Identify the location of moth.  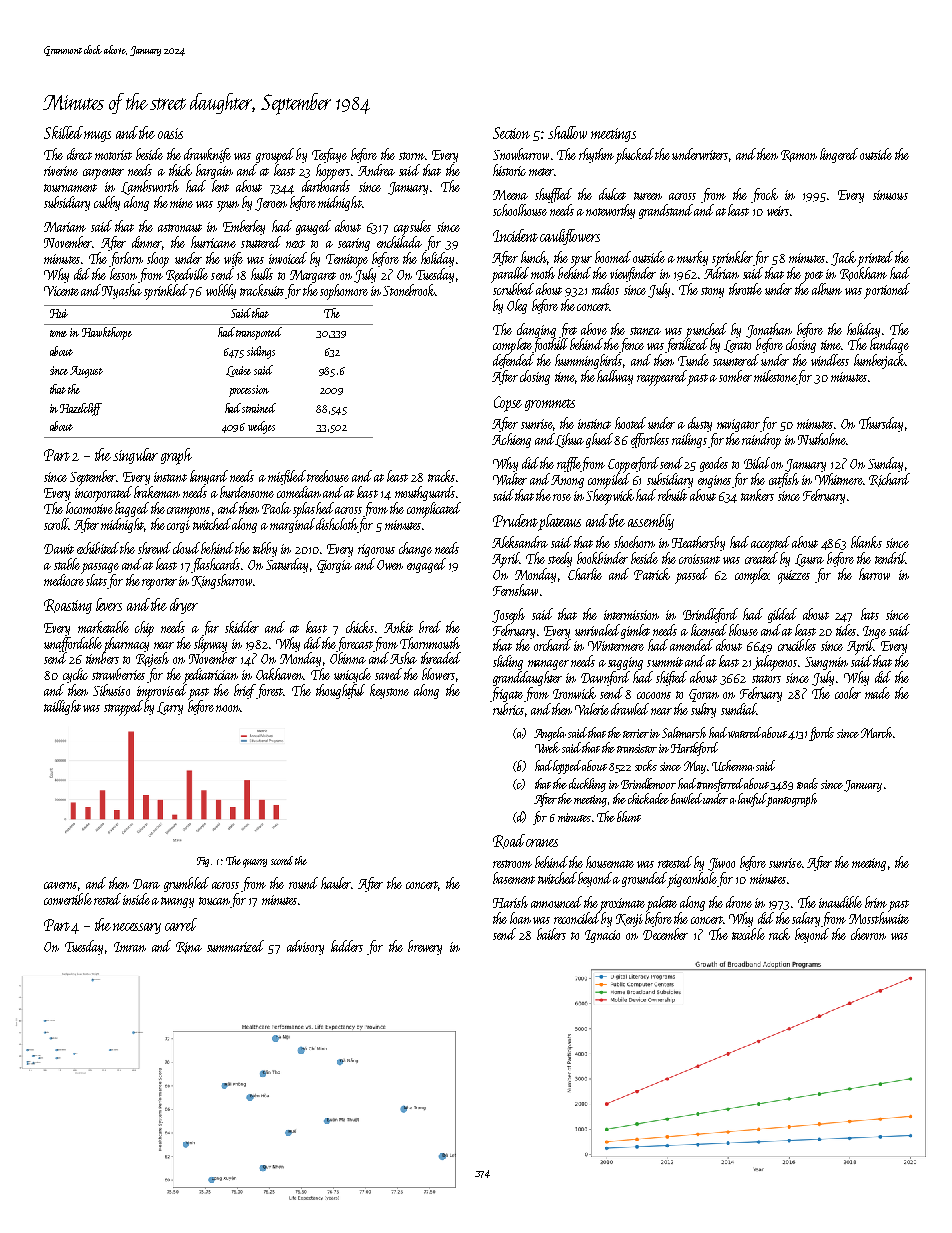
(543, 273).
